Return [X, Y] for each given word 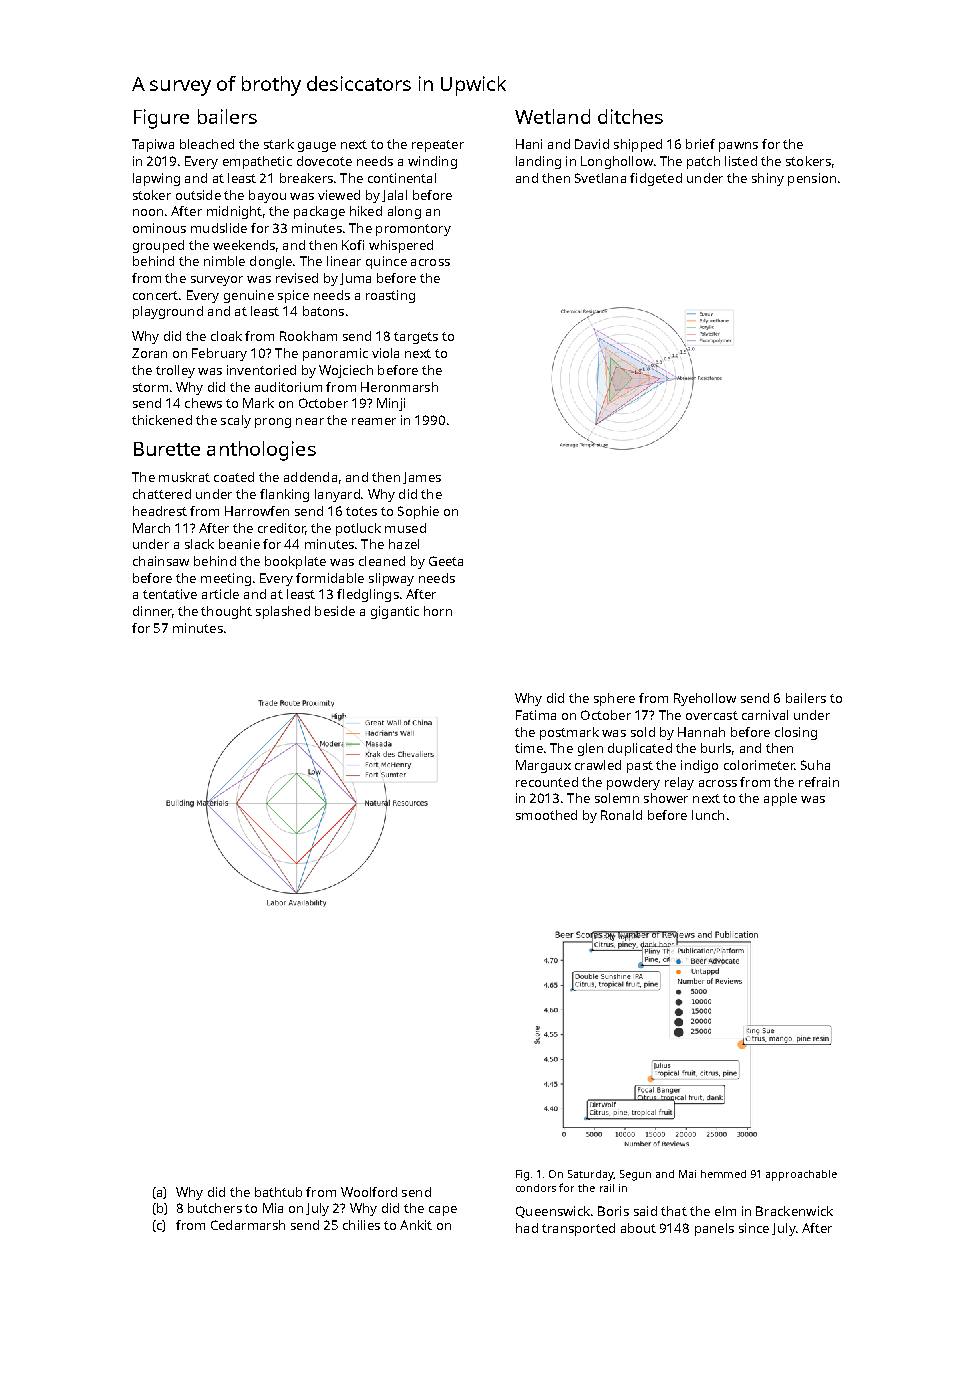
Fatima [536, 715]
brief [700, 144]
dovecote [324, 161]
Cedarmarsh [248, 1225]
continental [402, 178]
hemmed [723, 1174]
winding [432, 162]
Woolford [369, 1192]
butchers [215, 1208]
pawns [738, 147]
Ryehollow [705, 699]
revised [297, 278]
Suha [815, 765]
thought [226, 612]
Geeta [446, 561]
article [220, 594]
